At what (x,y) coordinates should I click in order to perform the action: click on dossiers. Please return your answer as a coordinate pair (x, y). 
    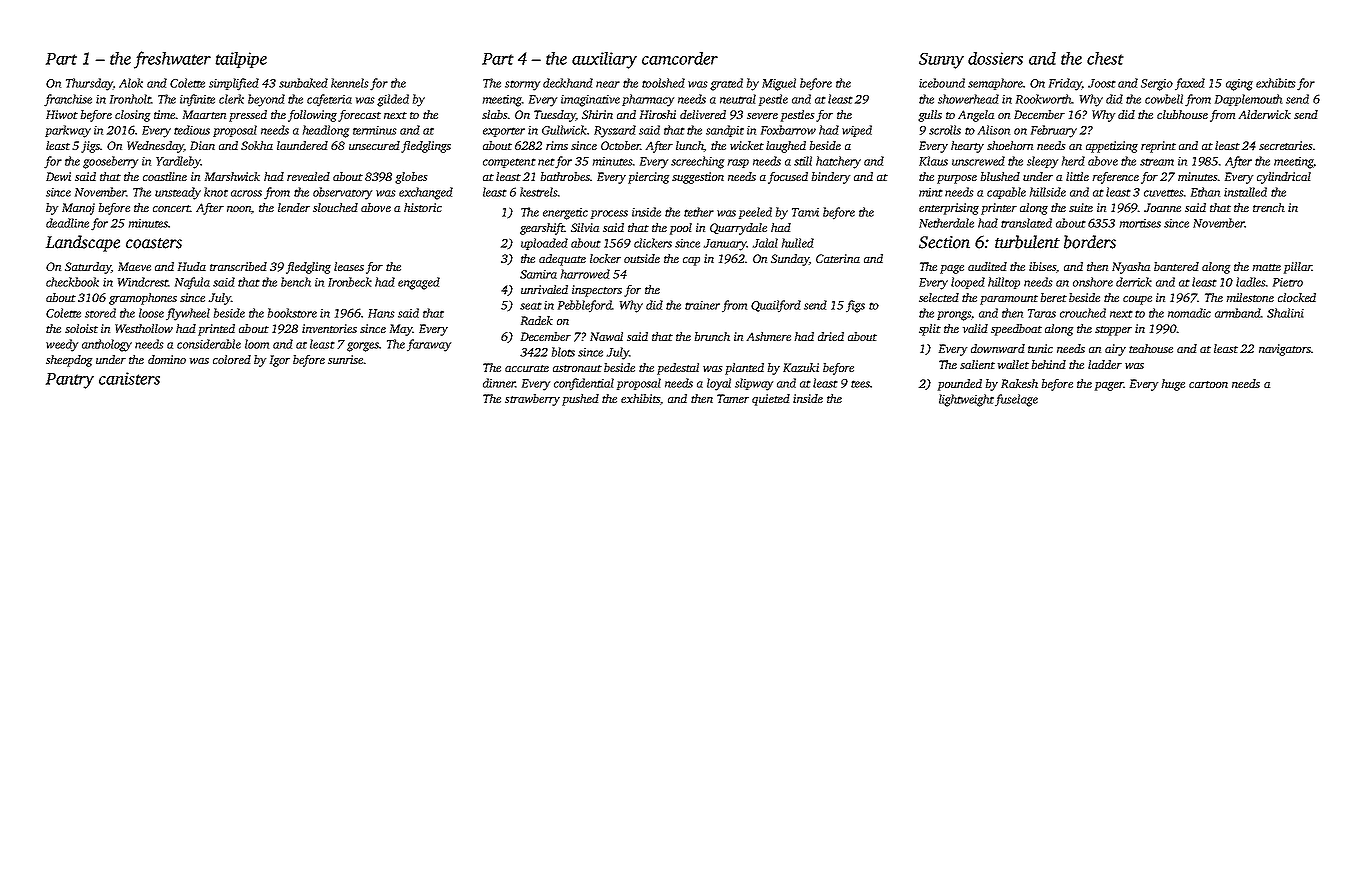
    Looking at the image, I should click on (995, 58).
